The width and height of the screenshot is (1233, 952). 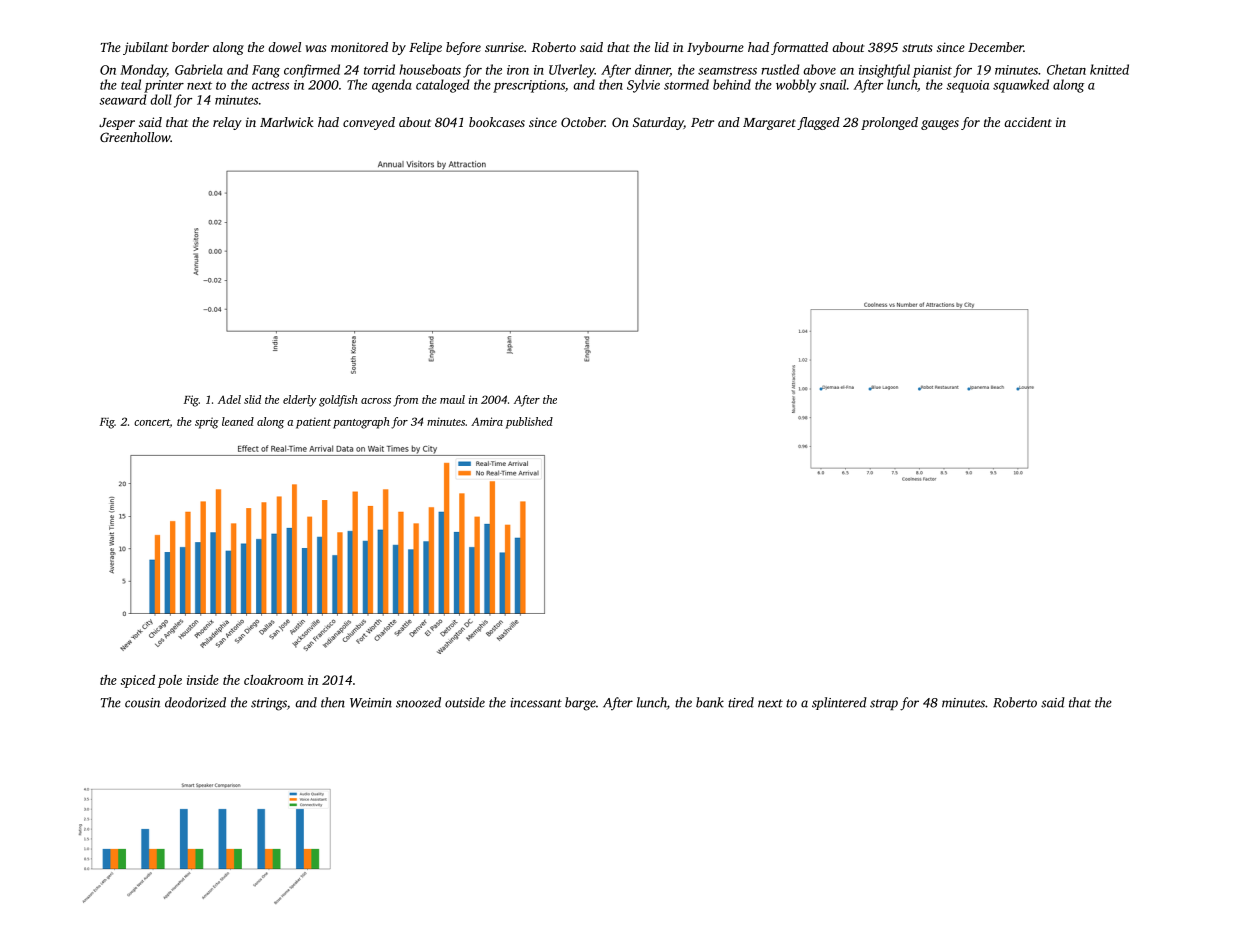 I want to click on cloakroom, so click(x=273, y=680).
